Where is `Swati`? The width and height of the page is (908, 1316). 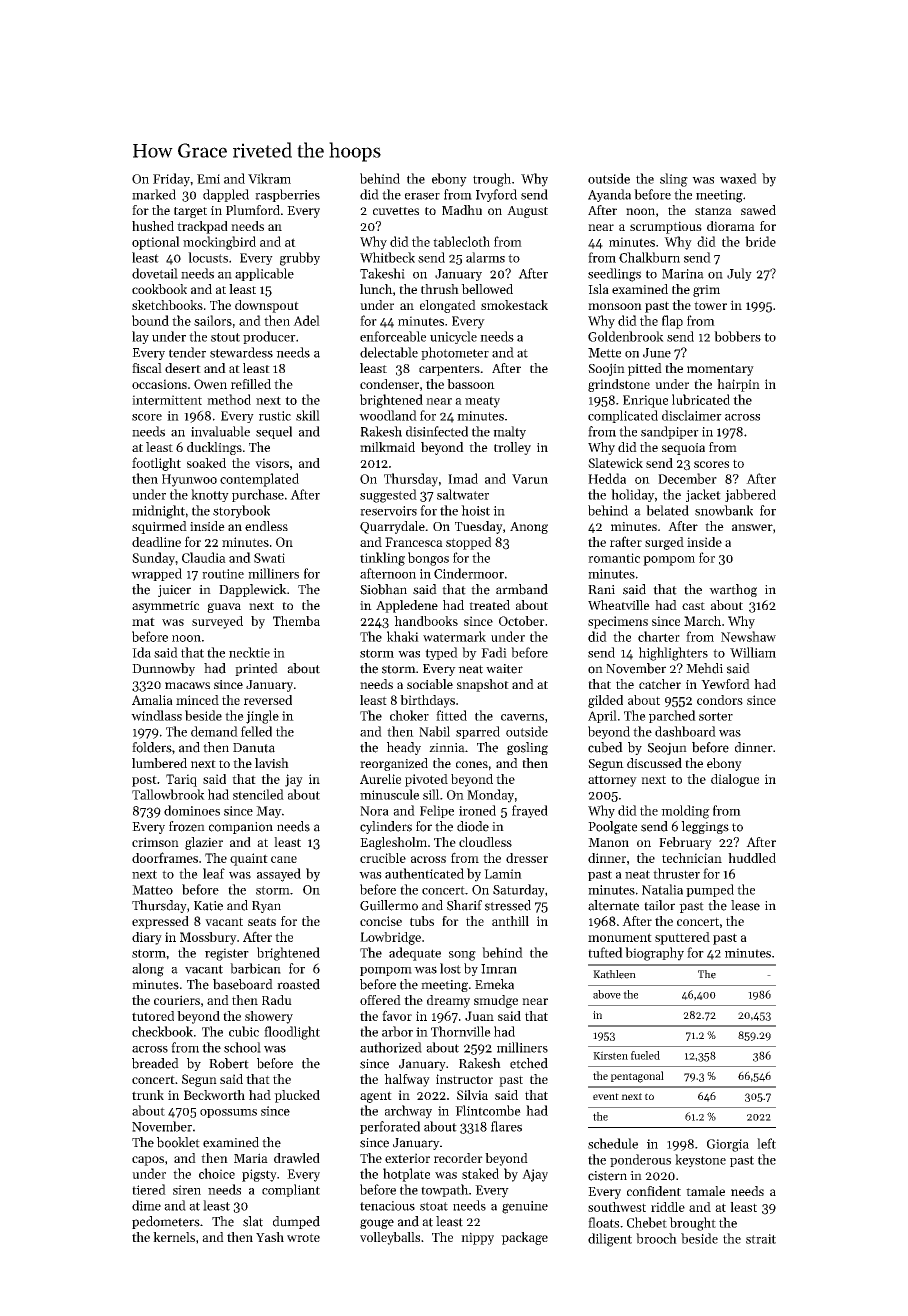 Swati is located at coordinates (269, 558).
